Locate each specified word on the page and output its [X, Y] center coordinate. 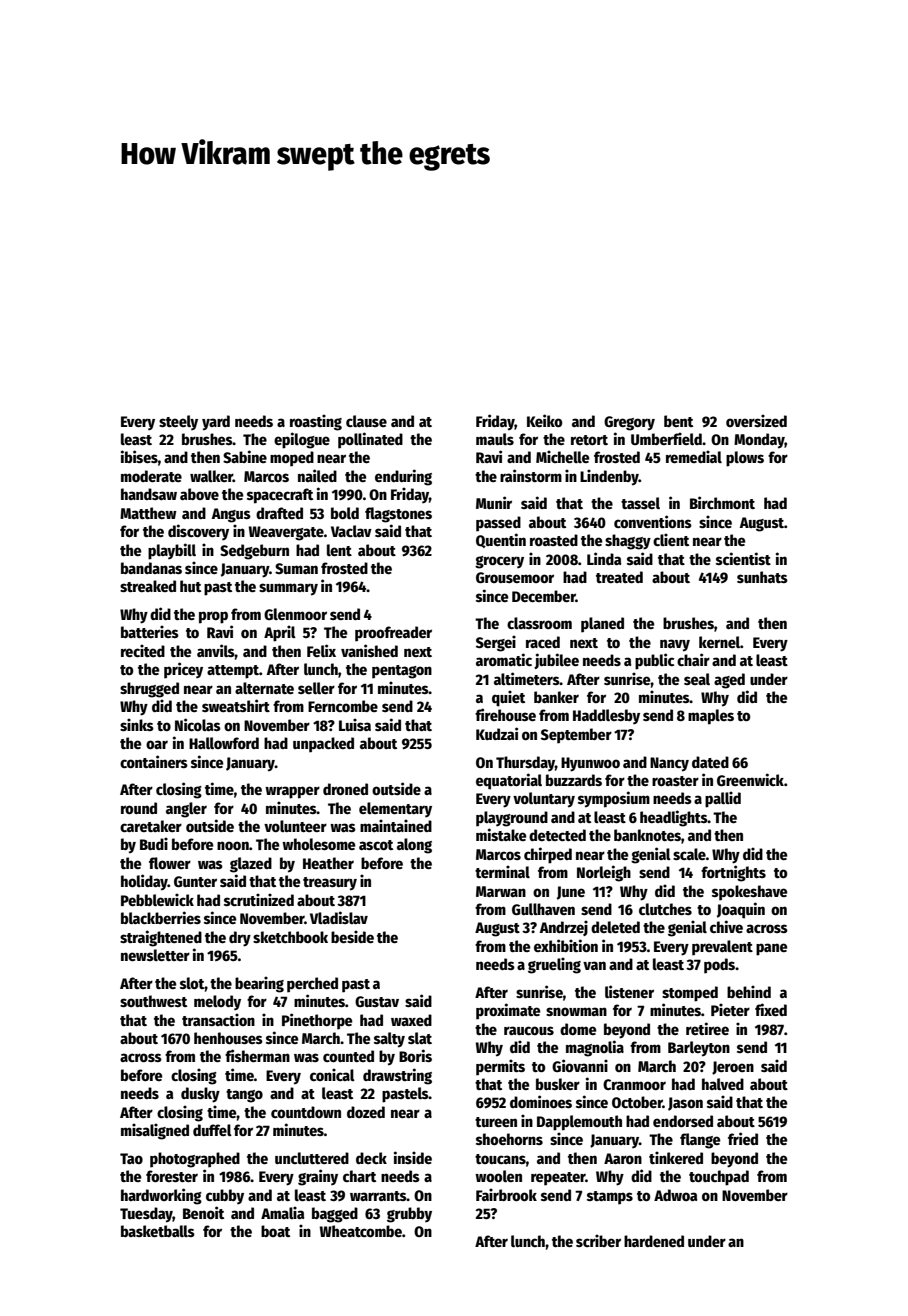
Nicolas [198, 724]
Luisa [355, 724]
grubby [409, 1215]
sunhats [762, 577]
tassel [640, 503]
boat [275, 1231]
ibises [139, 456]
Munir [494, 502]
